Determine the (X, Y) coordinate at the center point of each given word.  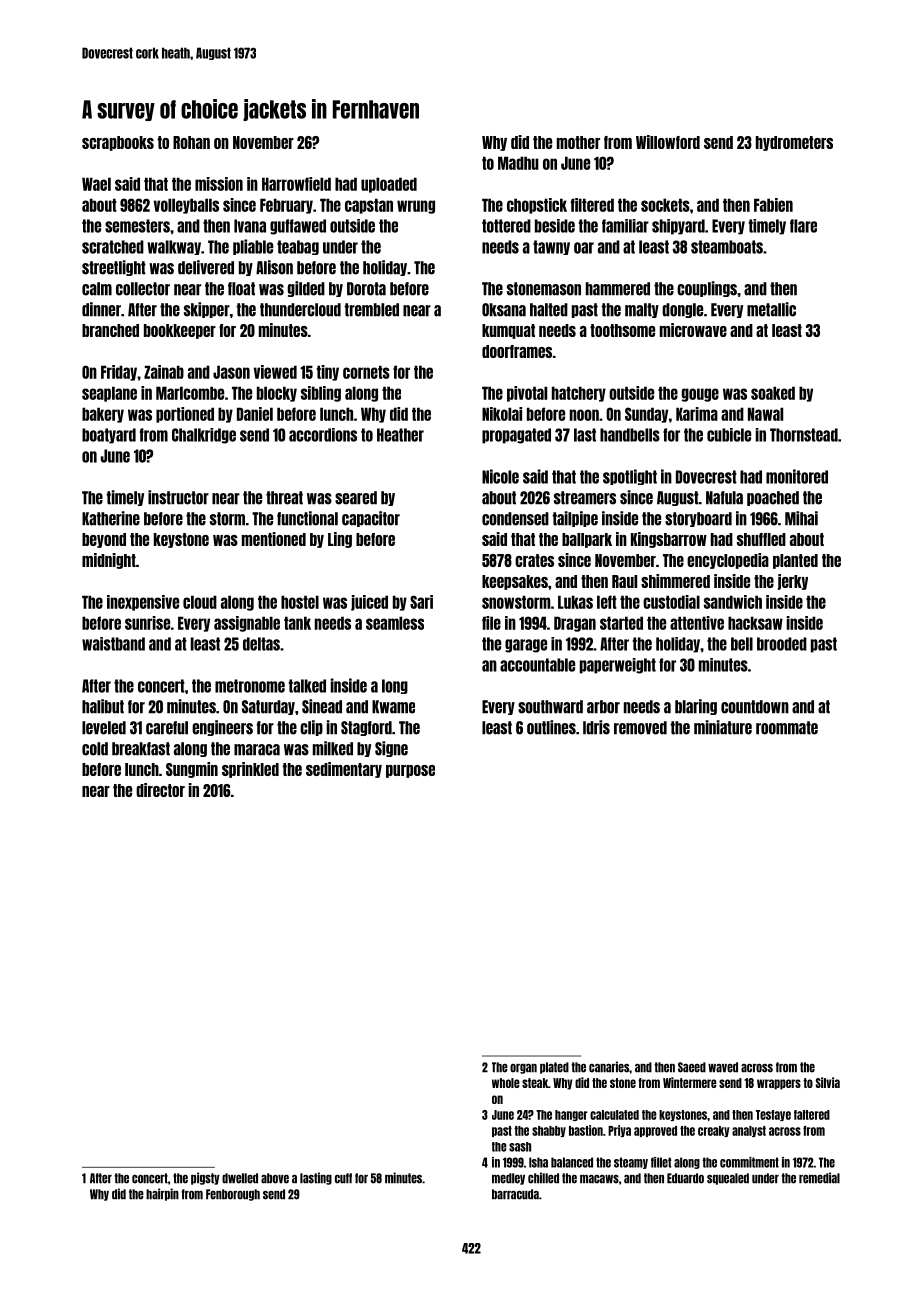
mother (578, 142)
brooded (782, 644)
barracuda (515, 1194)
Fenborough (233, 1195)
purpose (410, 771)
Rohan (191, 142)
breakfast (141, 749)
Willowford (668, 142)
